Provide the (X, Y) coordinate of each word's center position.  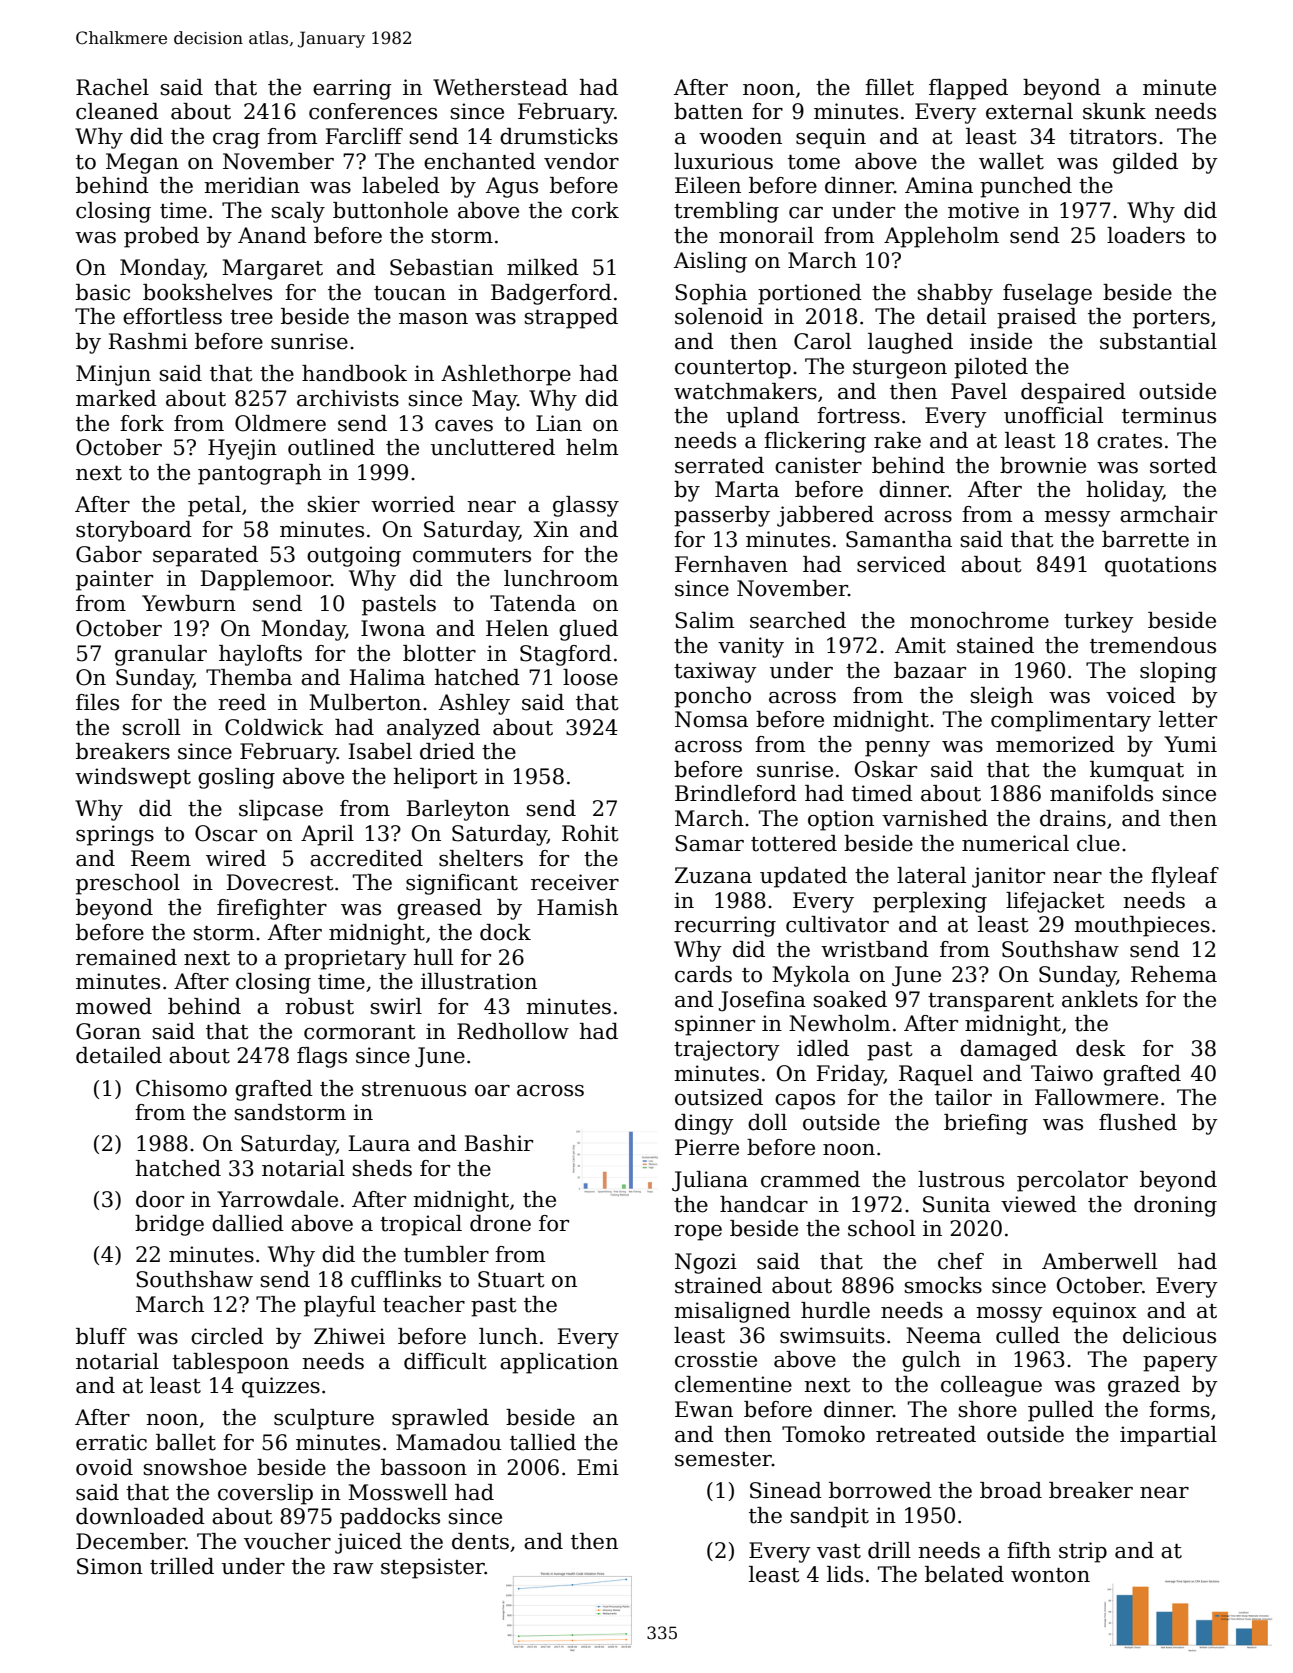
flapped (968, 89)
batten (708, 111)
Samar (709, 843)
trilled (182, 1566)
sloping (1178, 672)
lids (845, 1574)
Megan (142, 163)
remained (126, 957)
